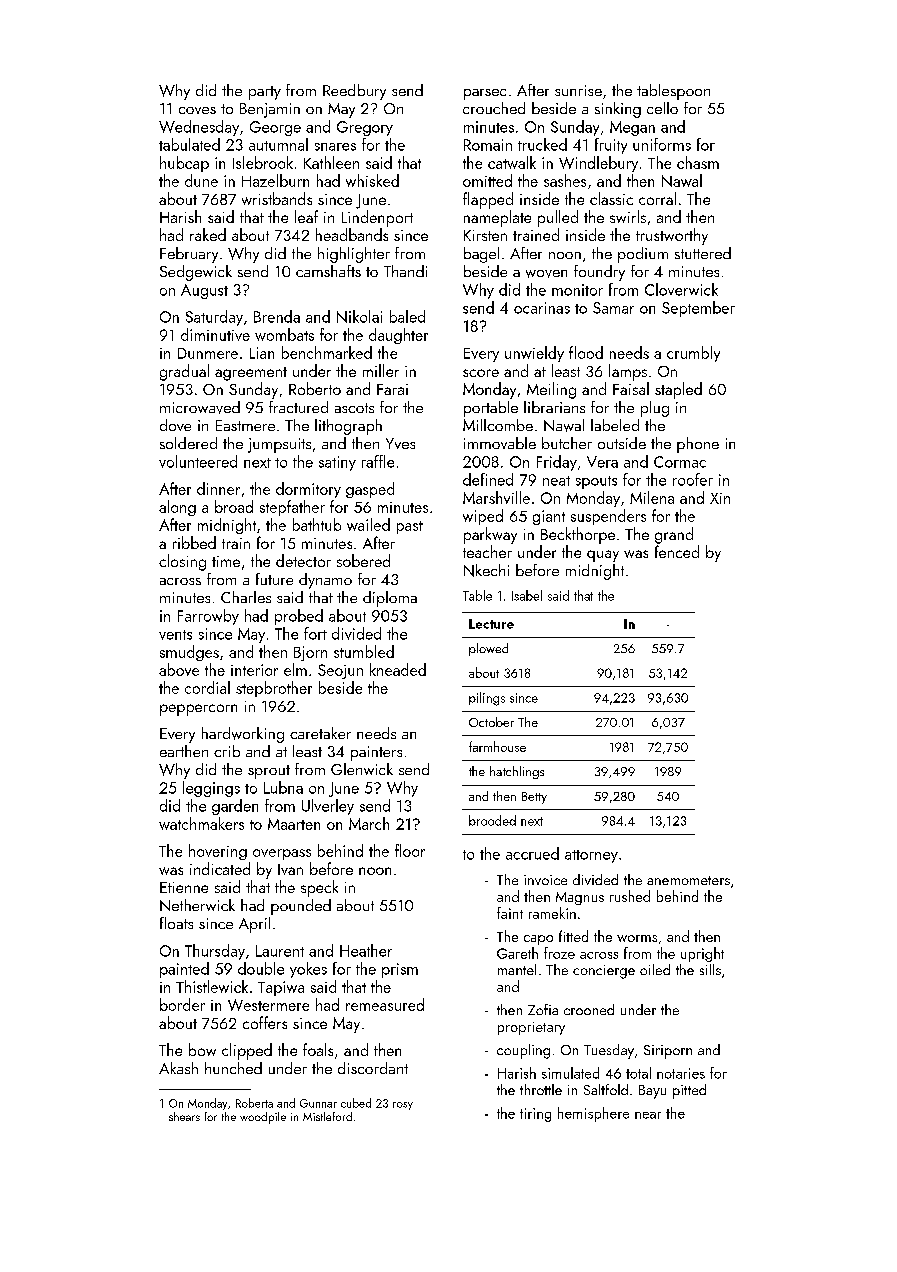  What do you see at coordinates (184, 372) in the screenshot?
I see `gradual` at bounding box center [184, 372].
